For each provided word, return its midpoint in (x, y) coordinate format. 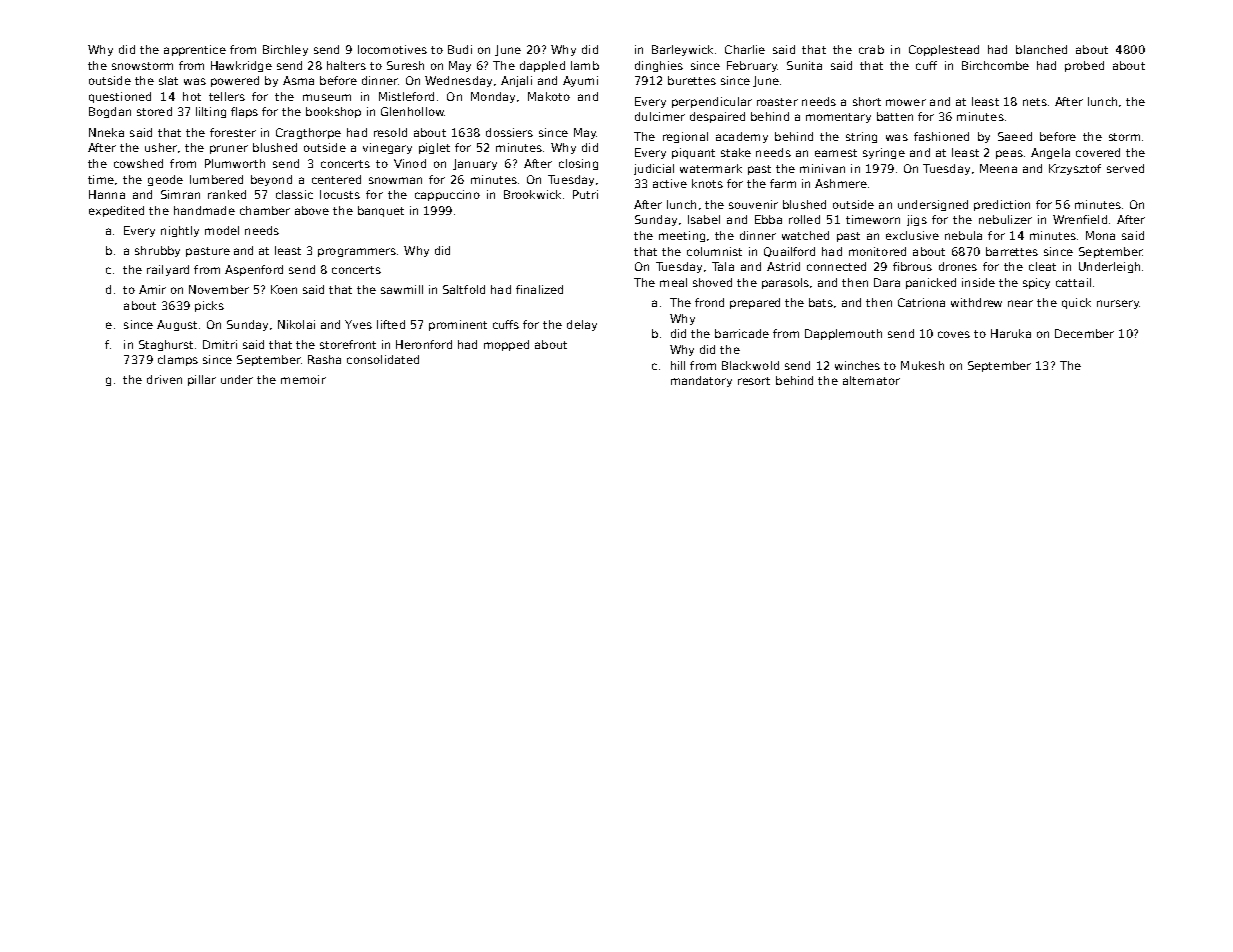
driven (164, 379)
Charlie (745, 49)
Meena (998, 168)
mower (906, 102)
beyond (271, 180)
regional (685, 137)
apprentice (195, 50)
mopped (506, 345)
